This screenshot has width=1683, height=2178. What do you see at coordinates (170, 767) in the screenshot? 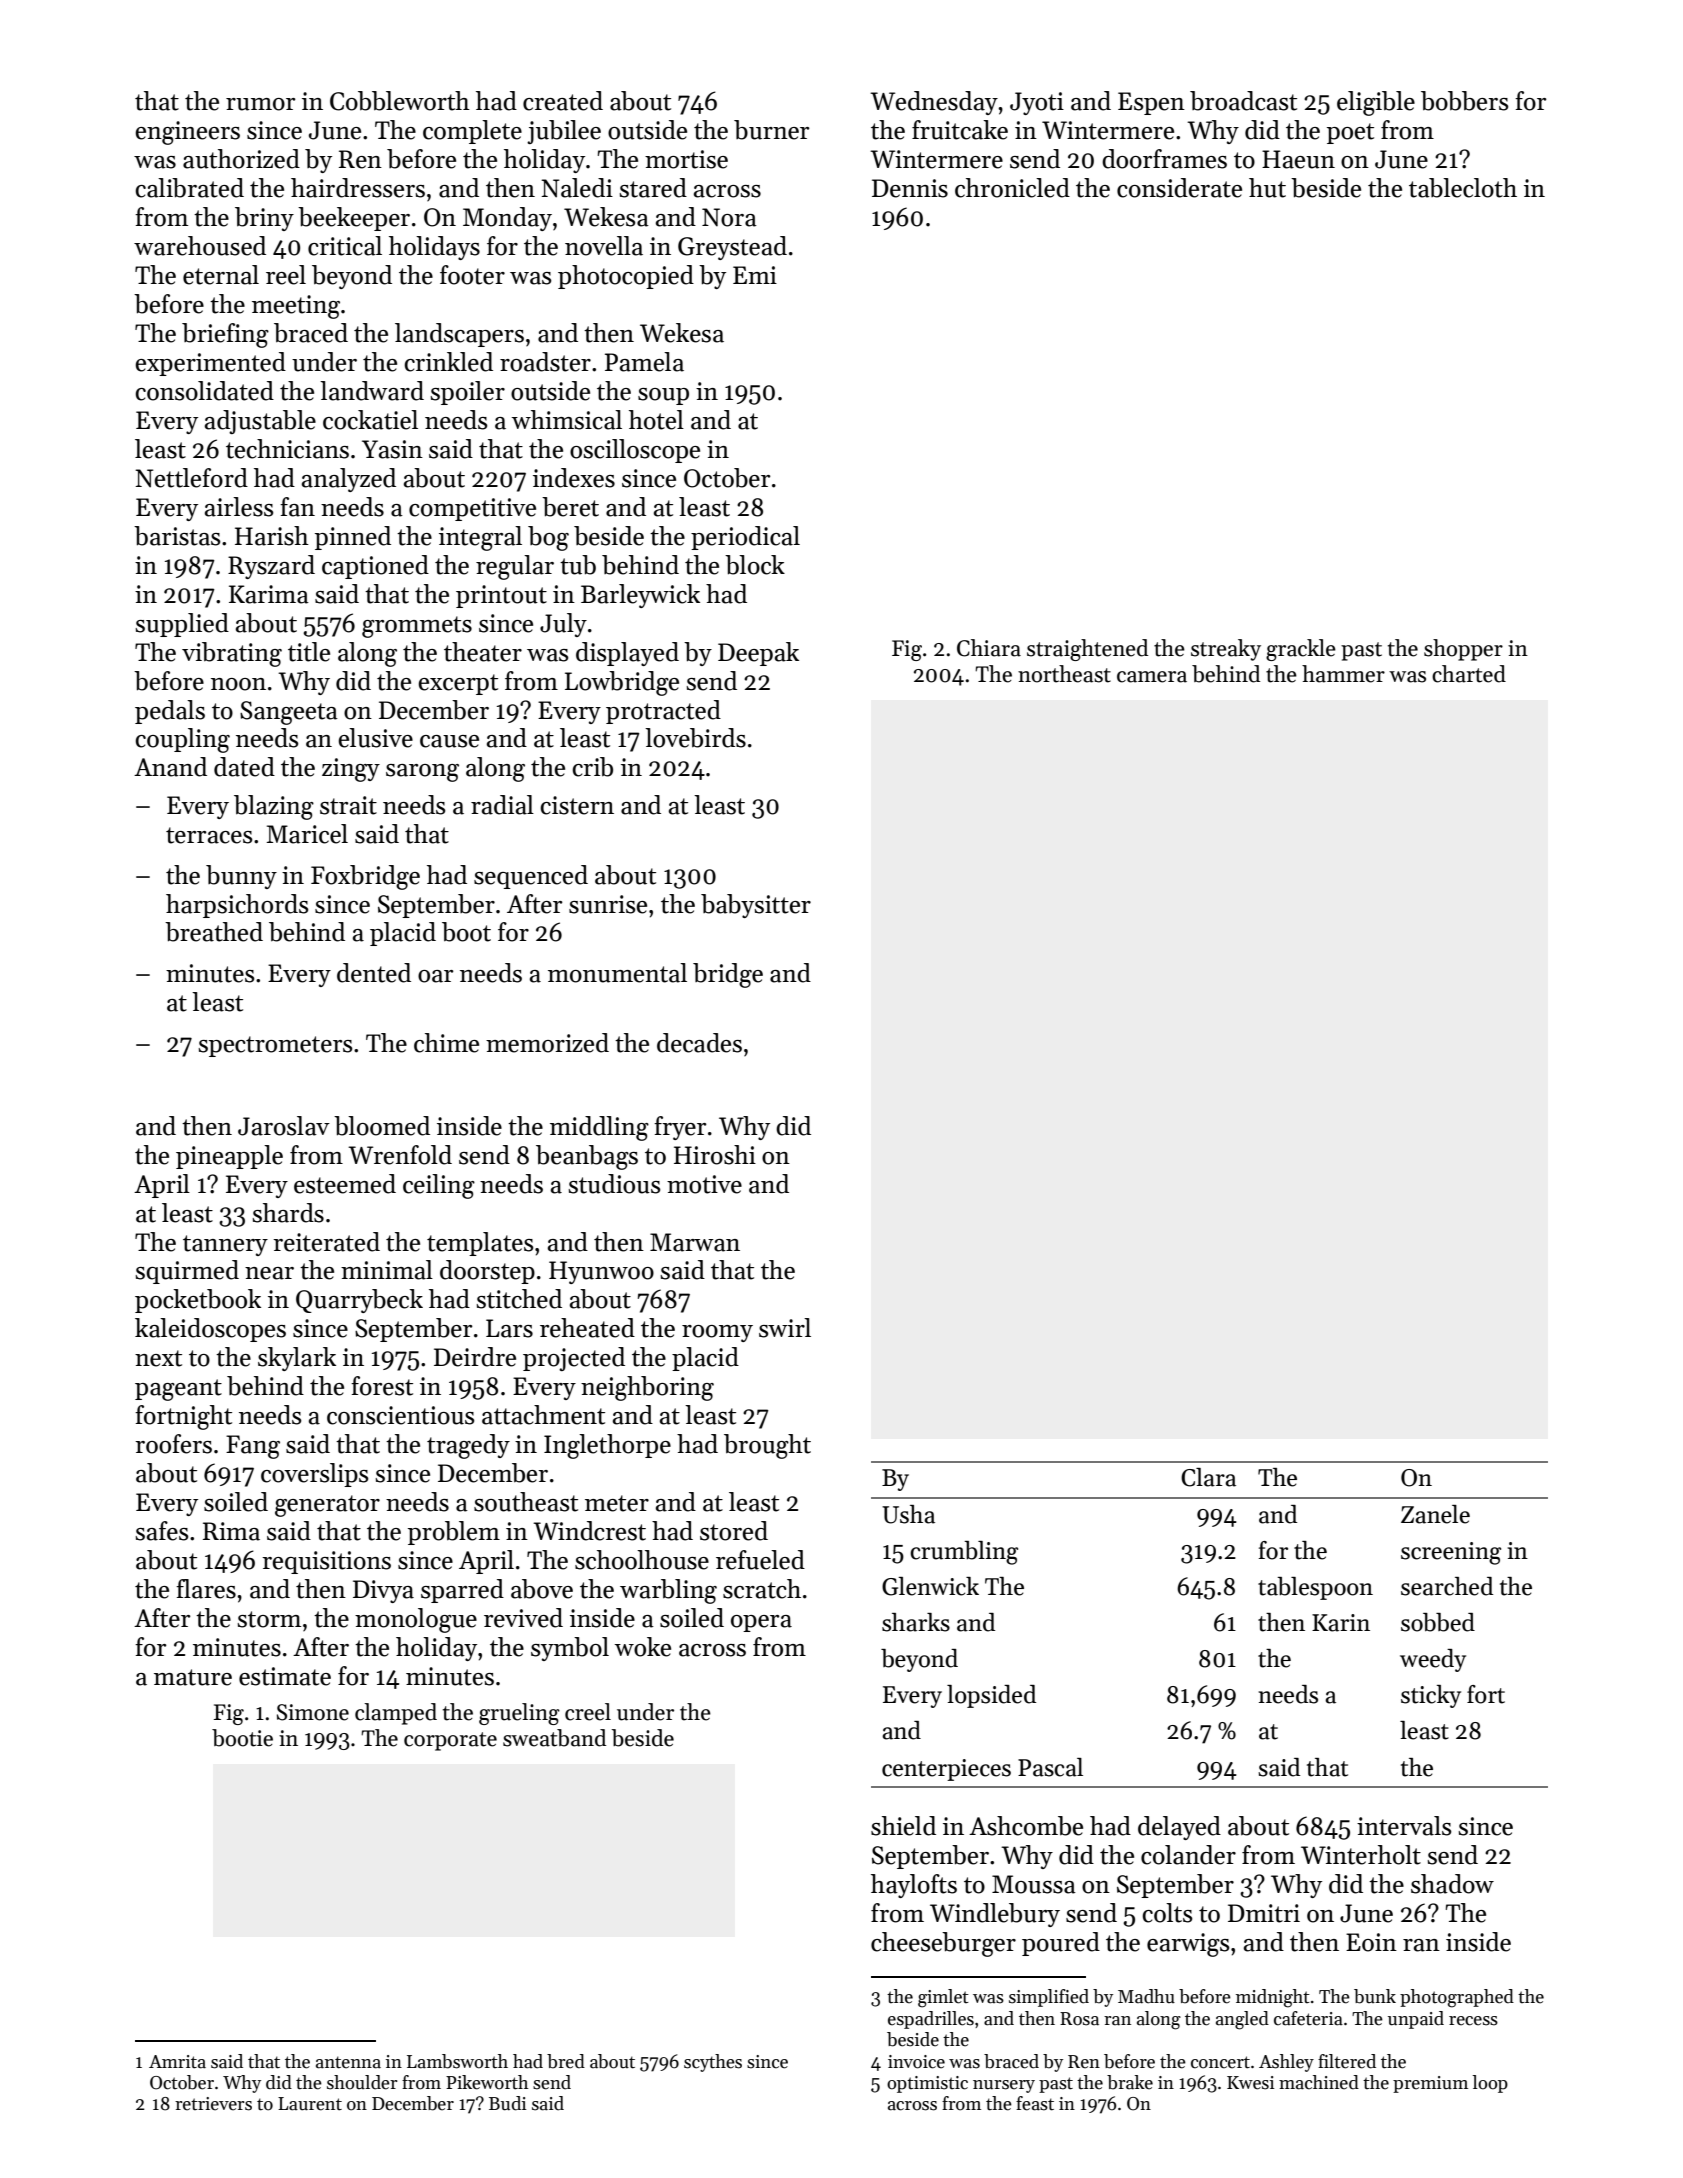
I see `Anand` at bounding box center [170, 767].
